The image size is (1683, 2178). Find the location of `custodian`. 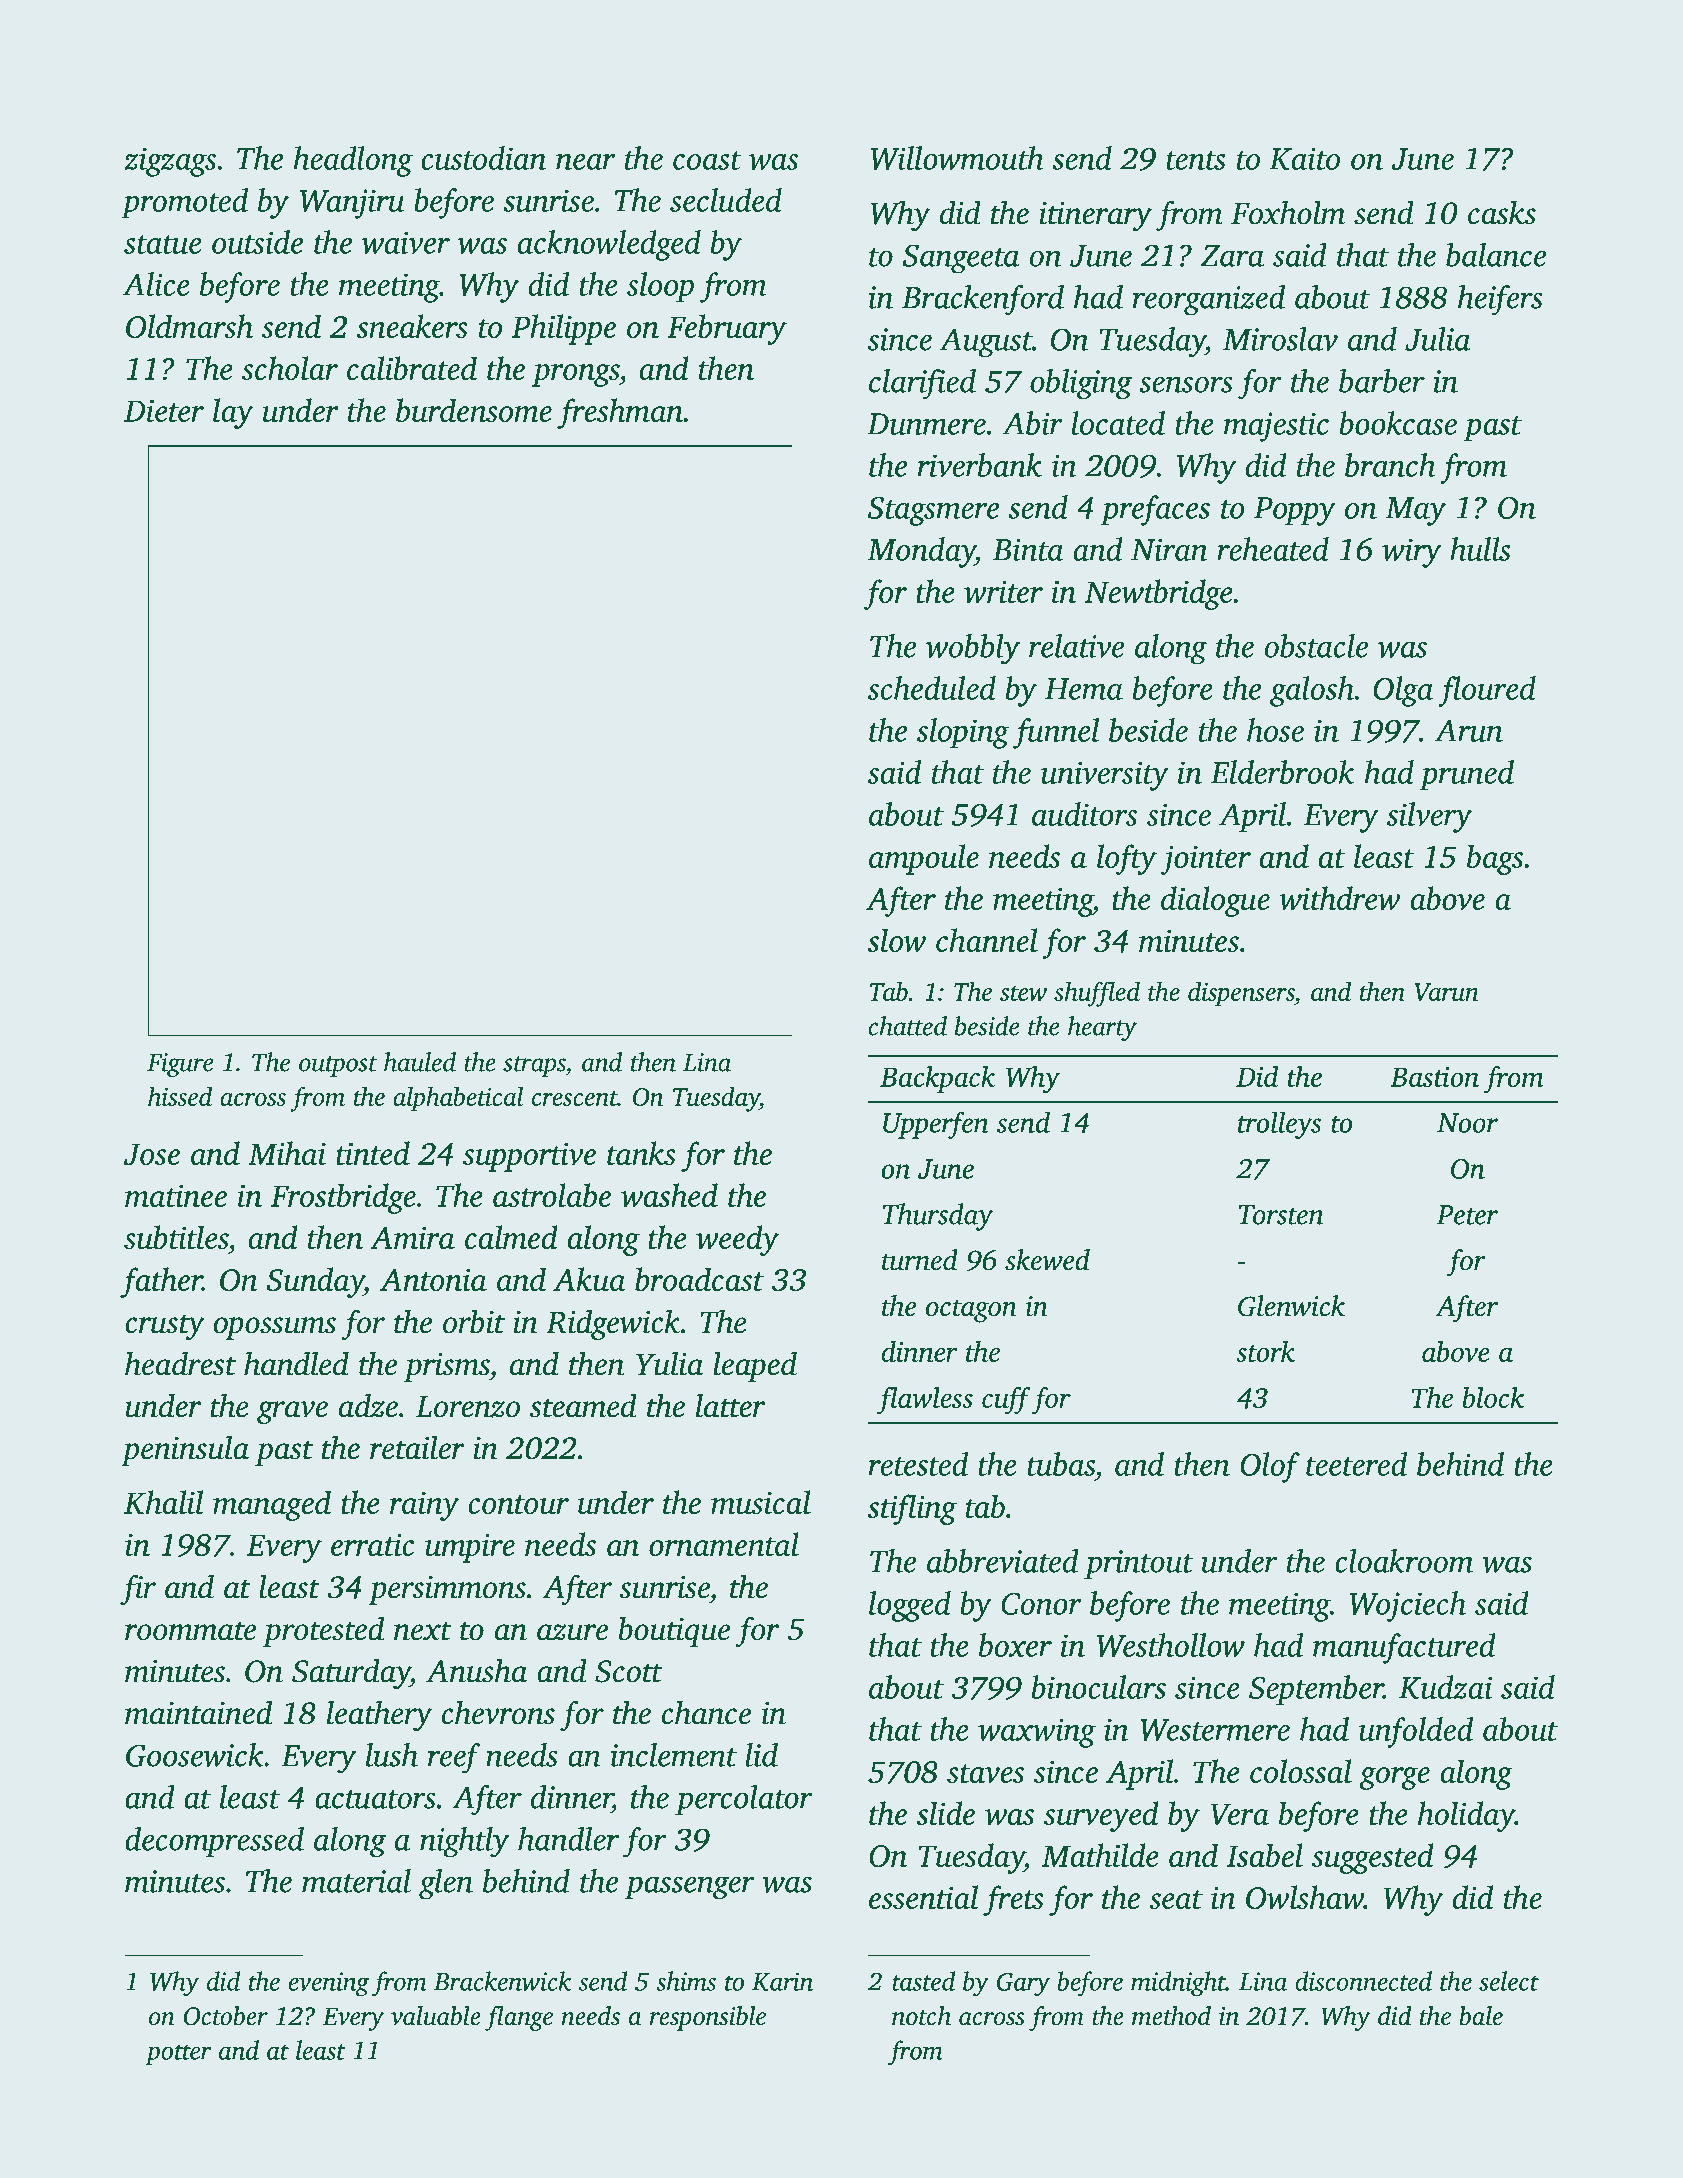

custodian is located at coordinates (483, 158).
